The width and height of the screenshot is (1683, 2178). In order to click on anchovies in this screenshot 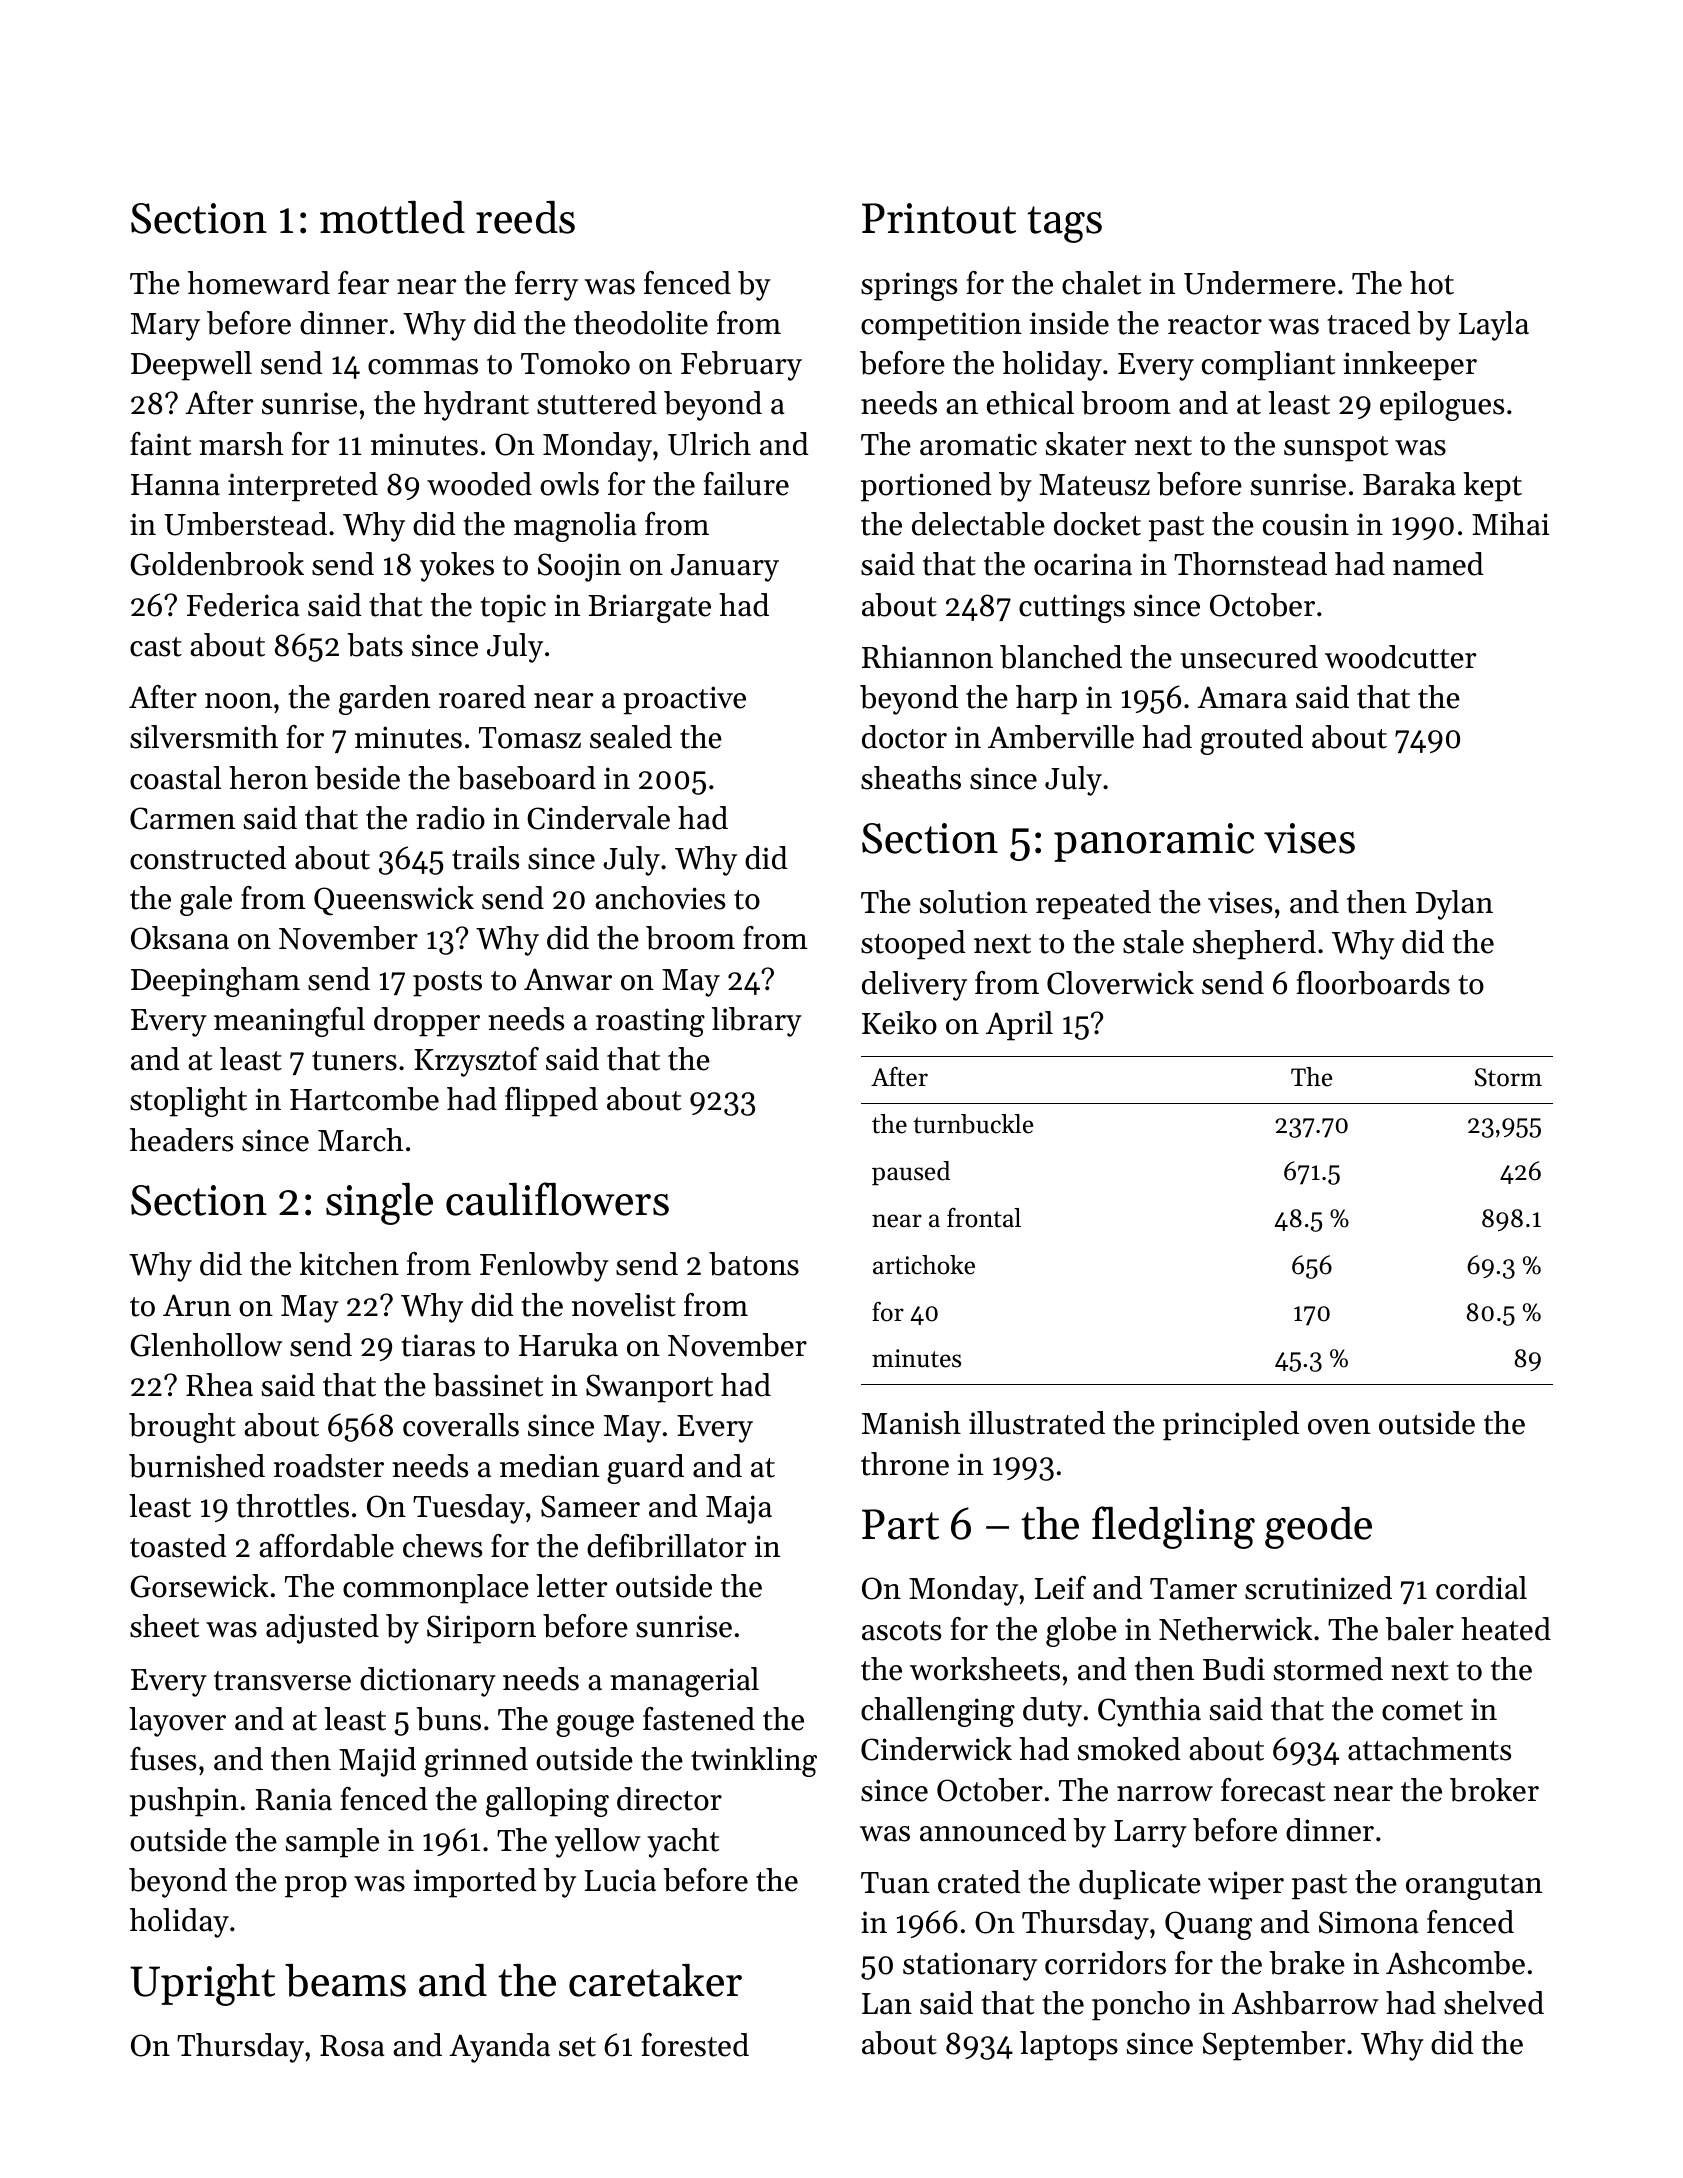, I will do `click(660, 898)`.
